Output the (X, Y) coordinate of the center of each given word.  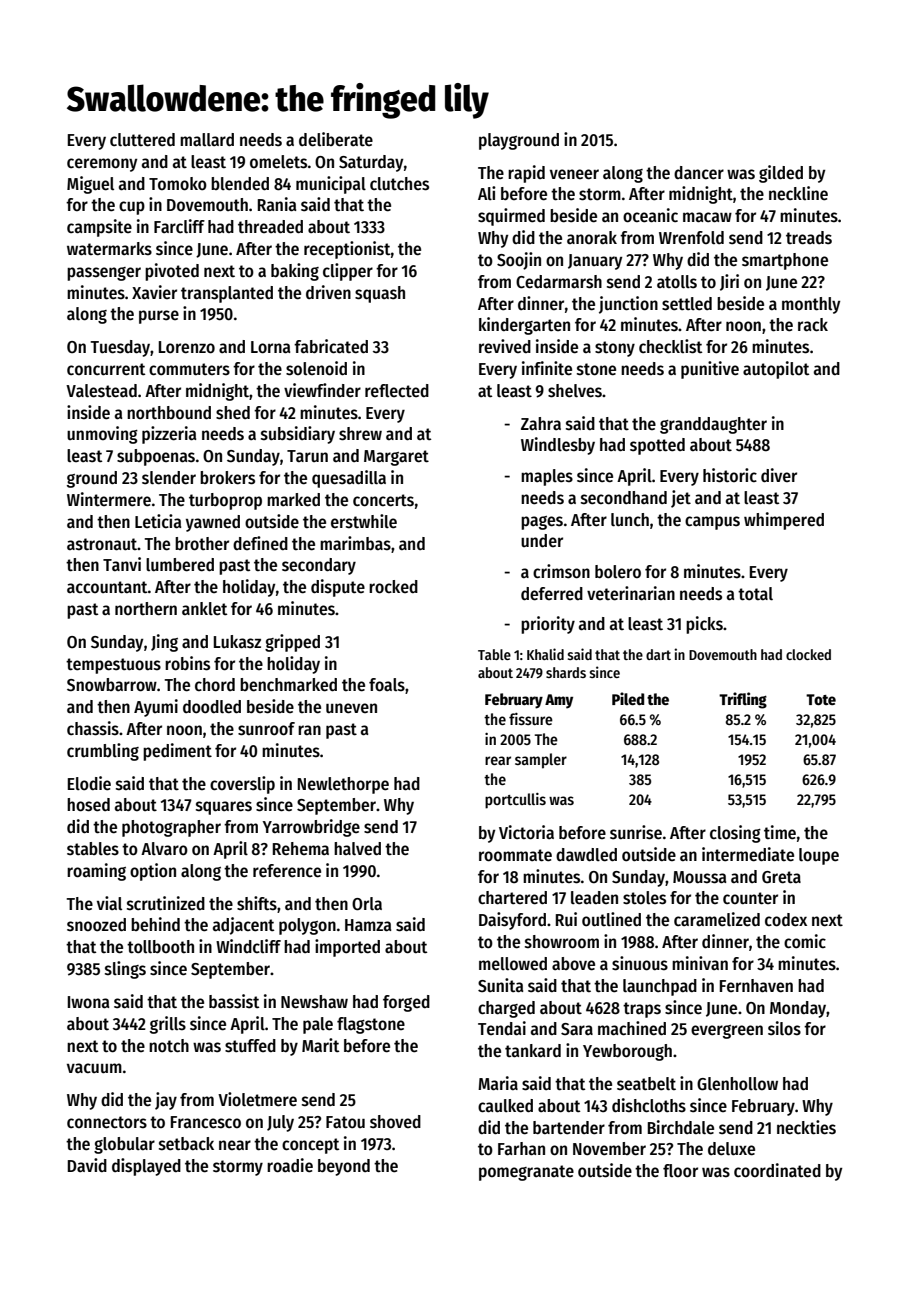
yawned (213, 523)
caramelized (717, 919)
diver (779, 475)
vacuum (94, 1068)
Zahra (541, 423)
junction (628, 305)
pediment (177, 752)
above (573, 964)
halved (357, 849)
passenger (104, 274)
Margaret (396, 458)
